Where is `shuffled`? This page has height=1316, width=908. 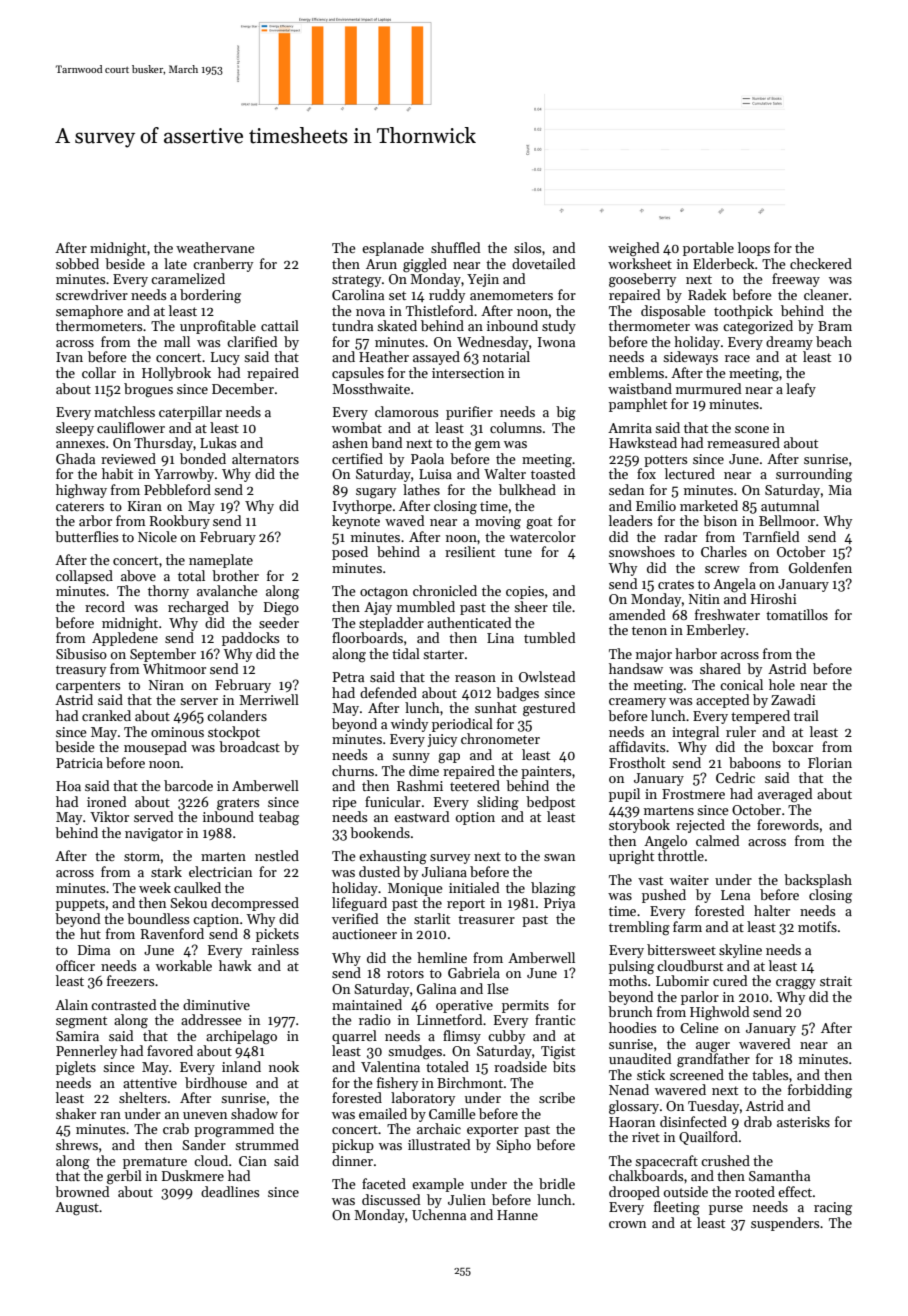 shuffled is located at coordinates (455, 247).
